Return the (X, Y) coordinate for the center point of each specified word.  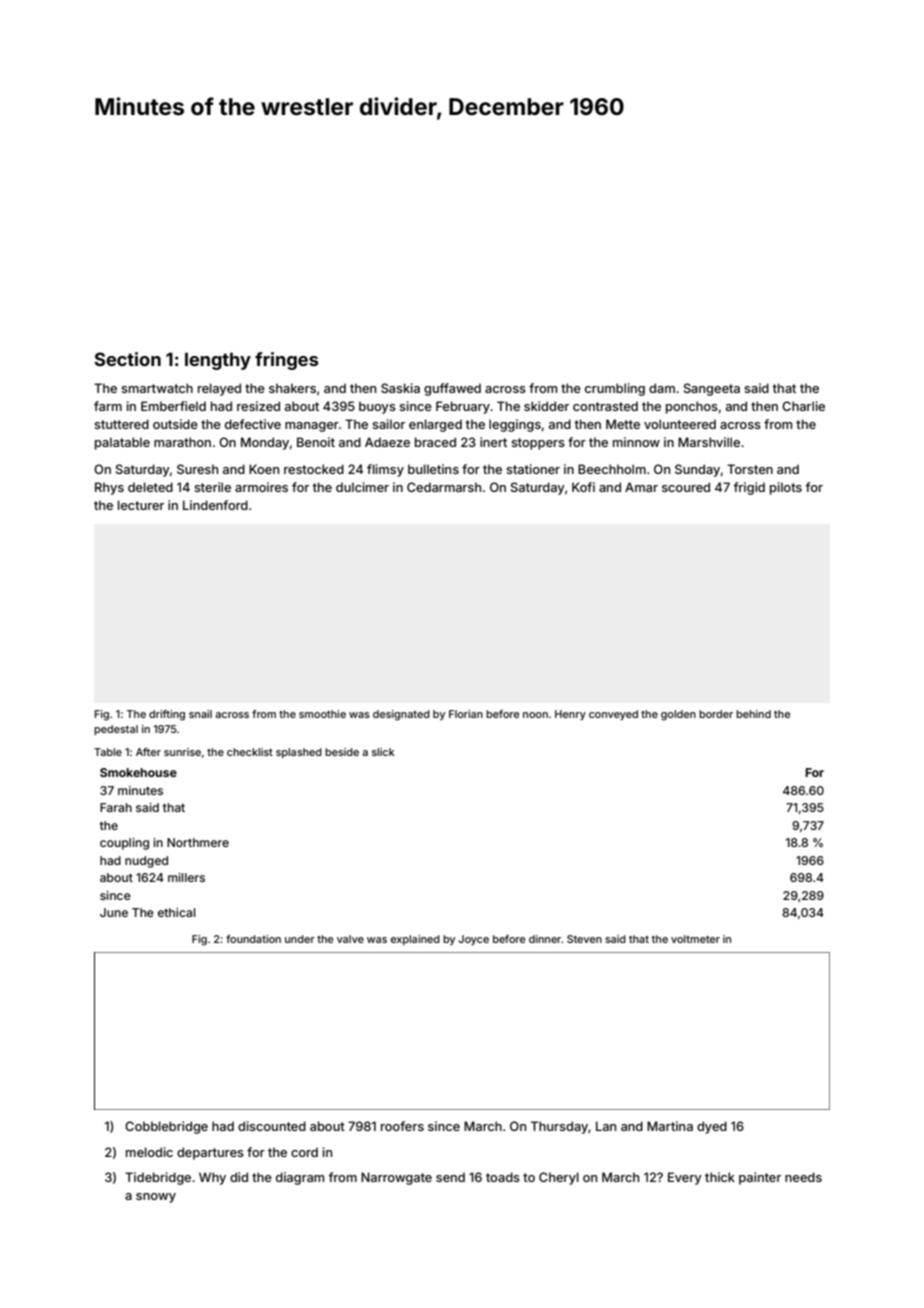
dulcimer (362, 487)
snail (200, 714)
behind (753, 714)
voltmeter (695, 939)
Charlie (803, 406)
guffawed (452, 389)
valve (350, 939)
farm (108, 406)
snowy (156, 1198)
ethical (177, 912)
